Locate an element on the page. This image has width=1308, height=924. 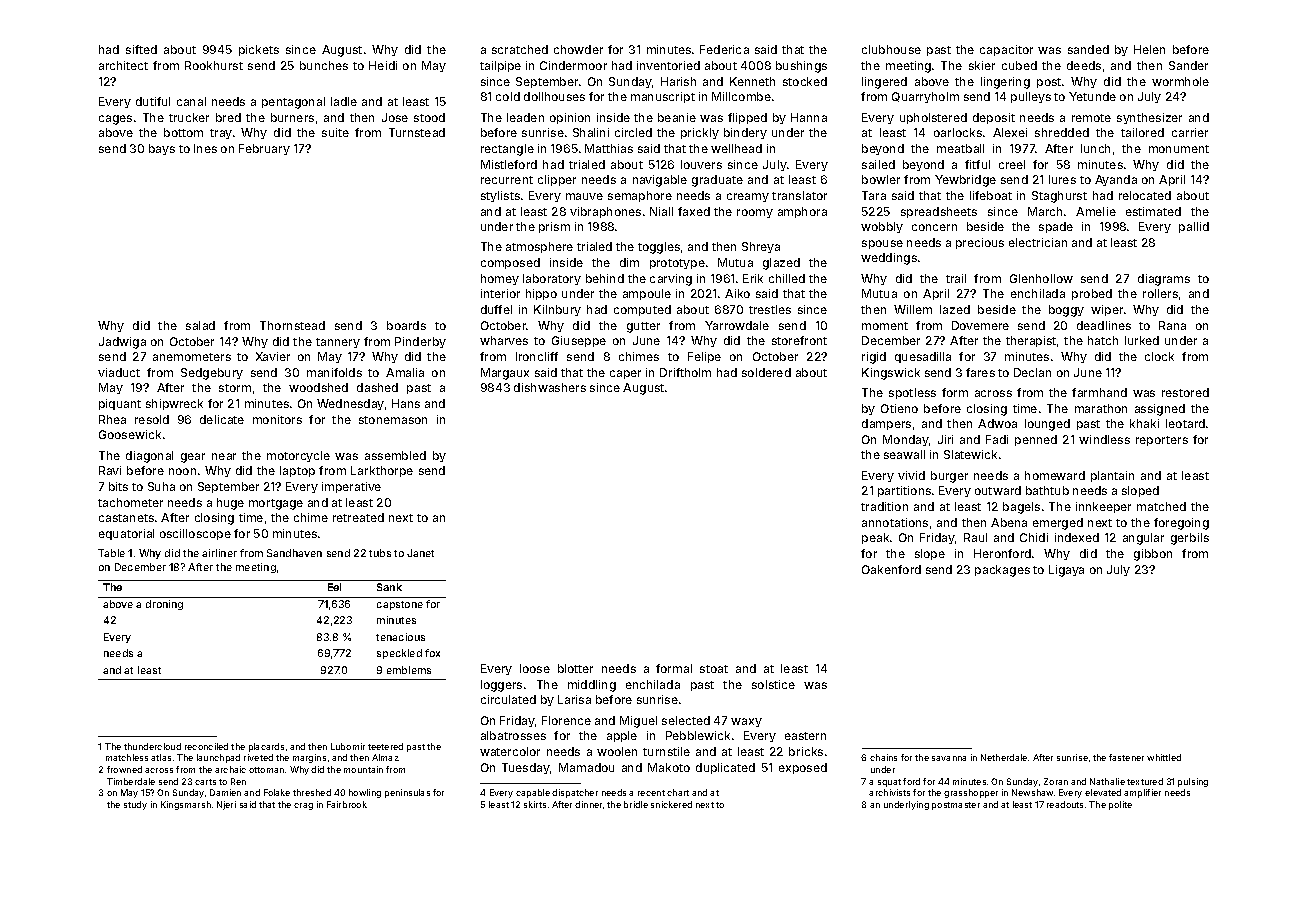
upholstered is located at coordinates (933, 118).
